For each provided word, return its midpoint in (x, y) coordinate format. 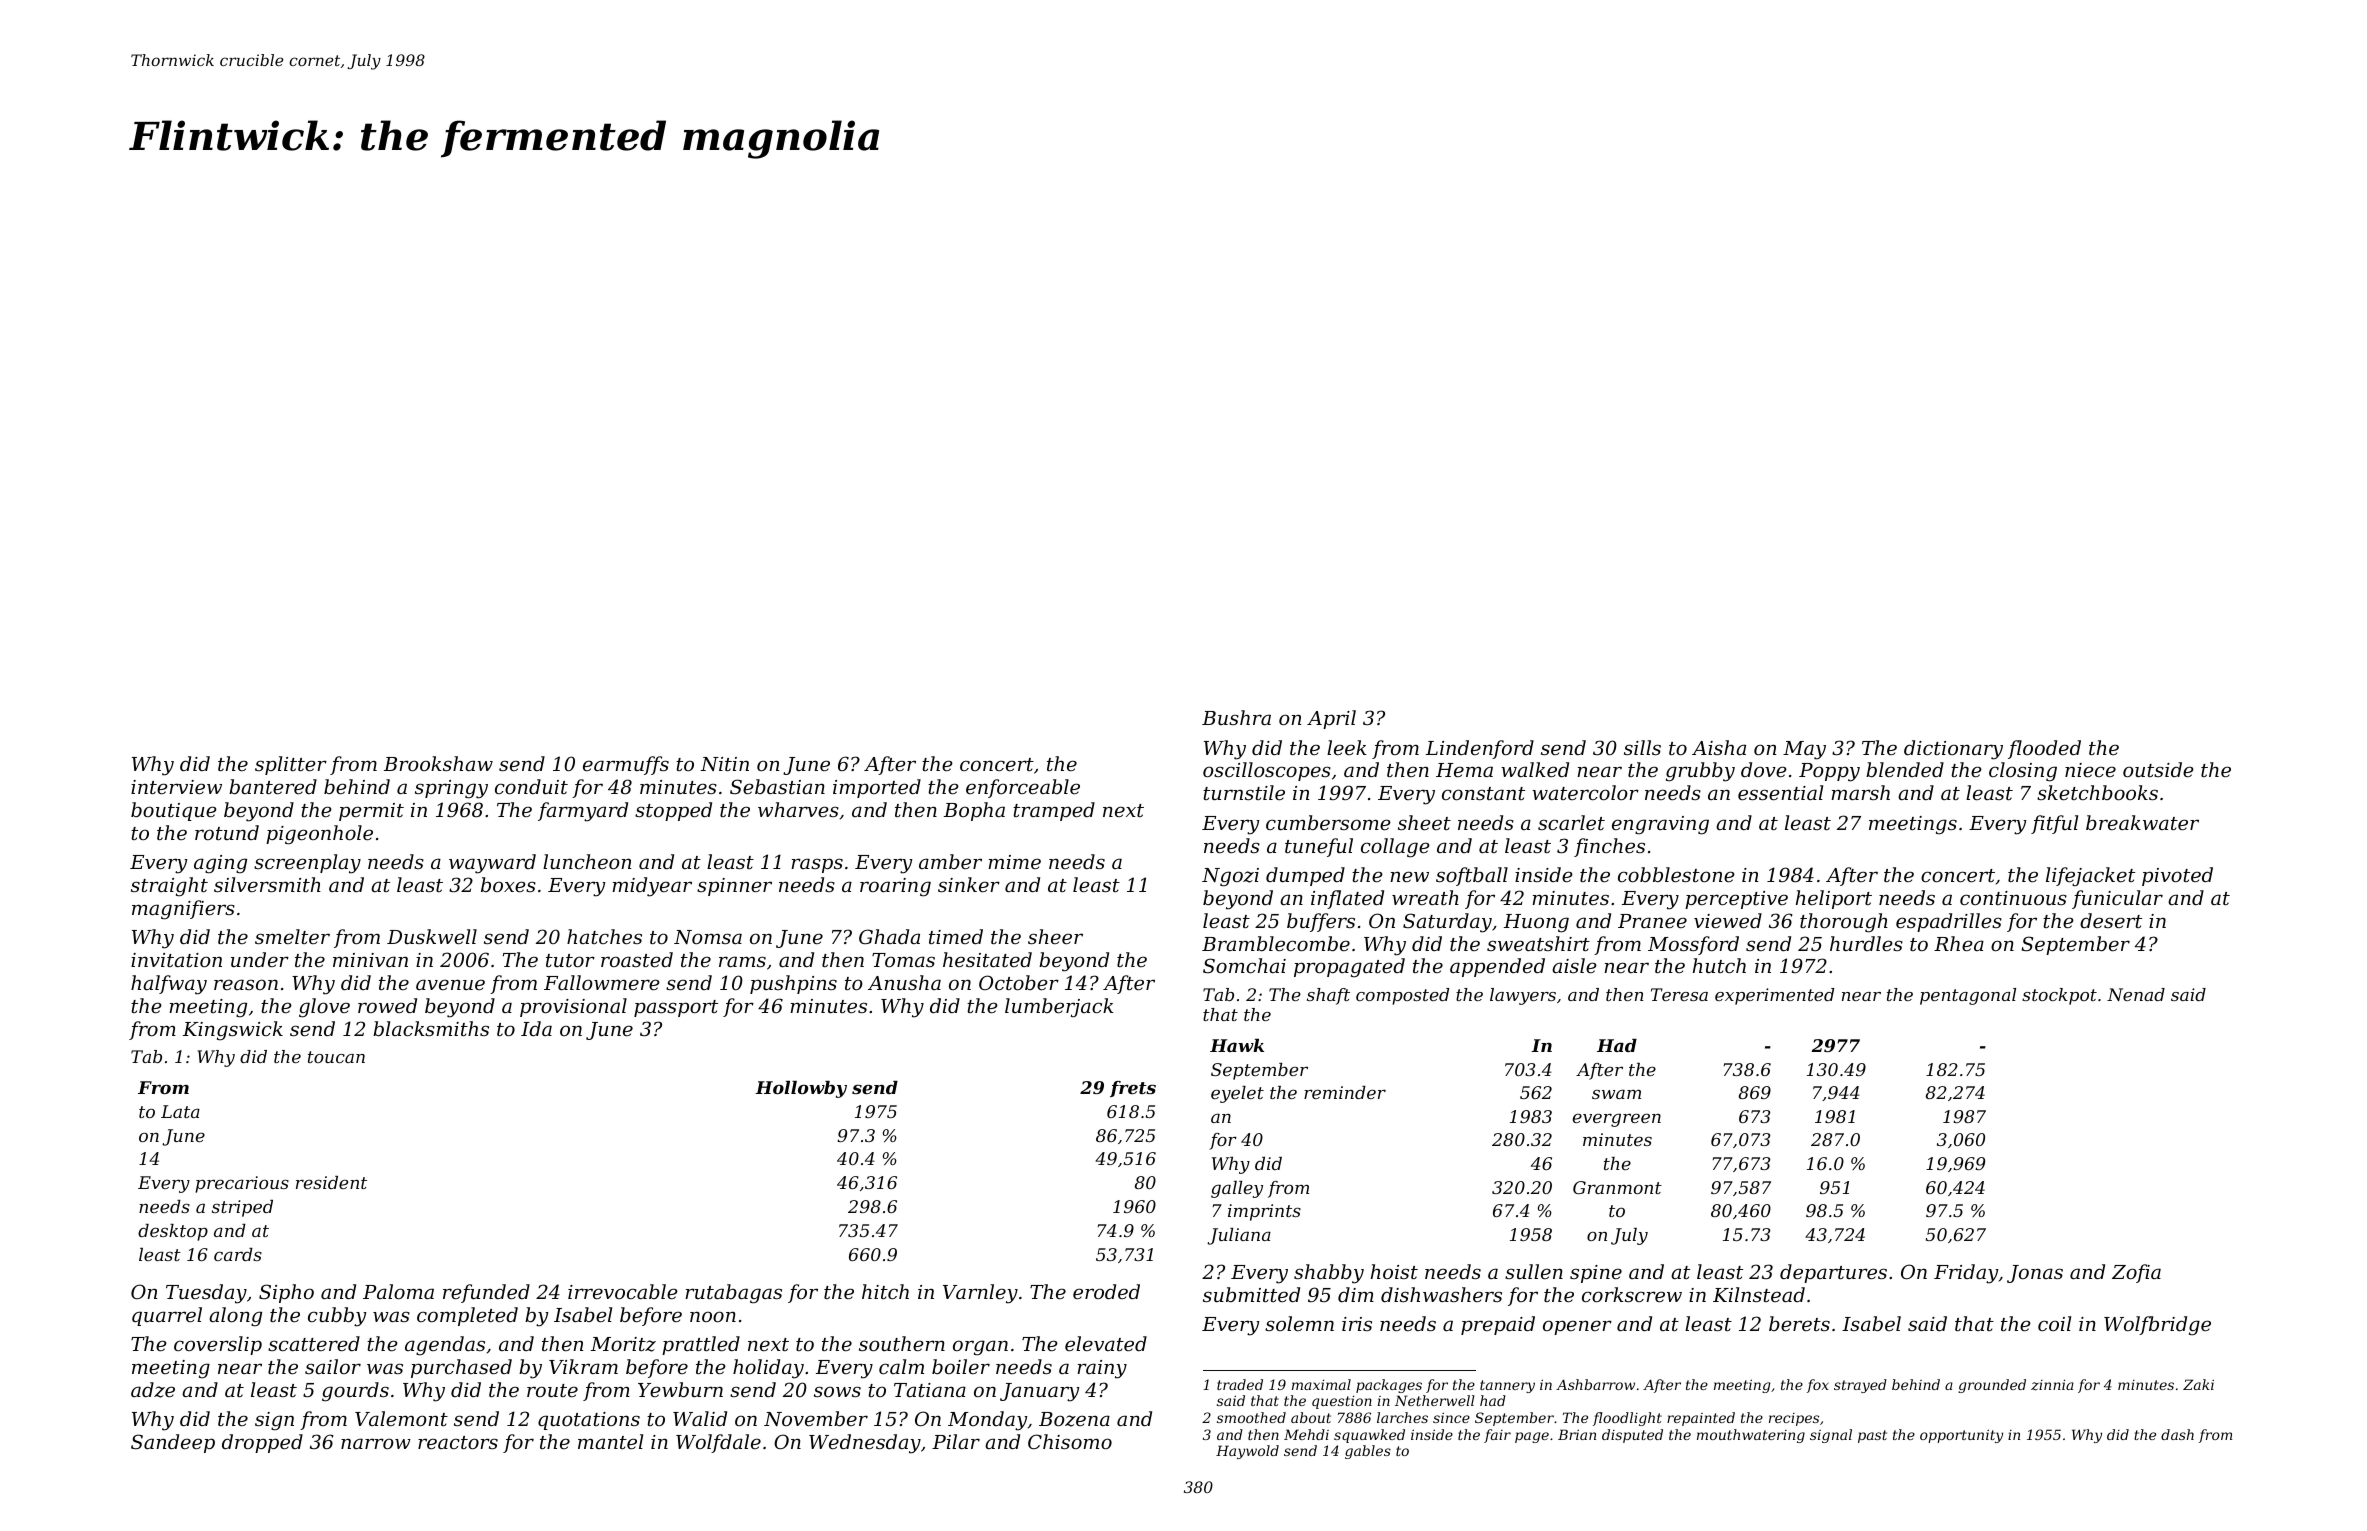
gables (1368, 1452)
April (1331, 719)
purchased (461, 1368)
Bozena (1074, 1419)
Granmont (1617, 1187)
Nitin (724, 764)
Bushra (1236, 717)
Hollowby (801, 1089)
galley (1237, 1189)
